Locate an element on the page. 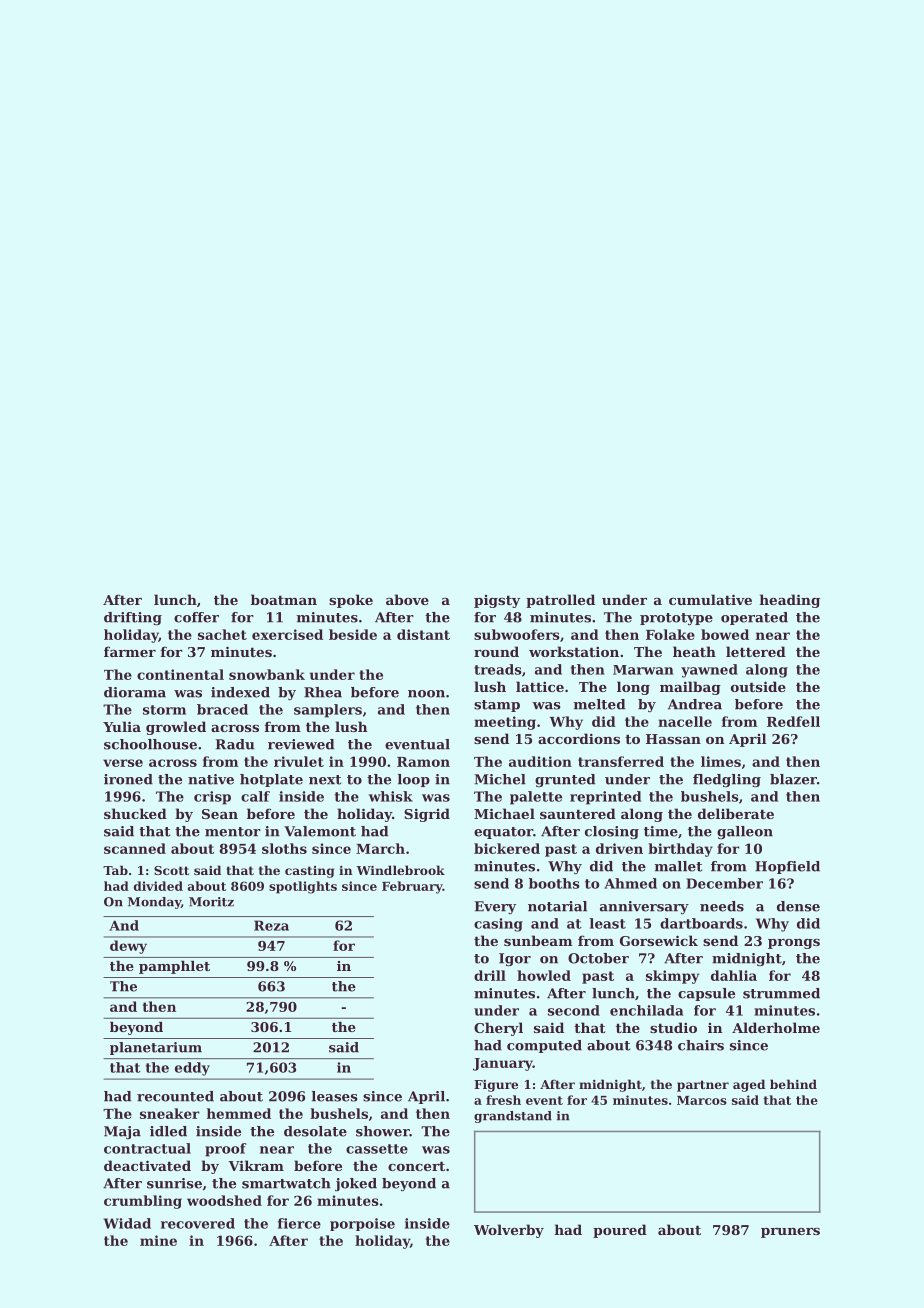 The width and height of the image is (924, 1308). fierce is located at coordinates (299, 1223).
